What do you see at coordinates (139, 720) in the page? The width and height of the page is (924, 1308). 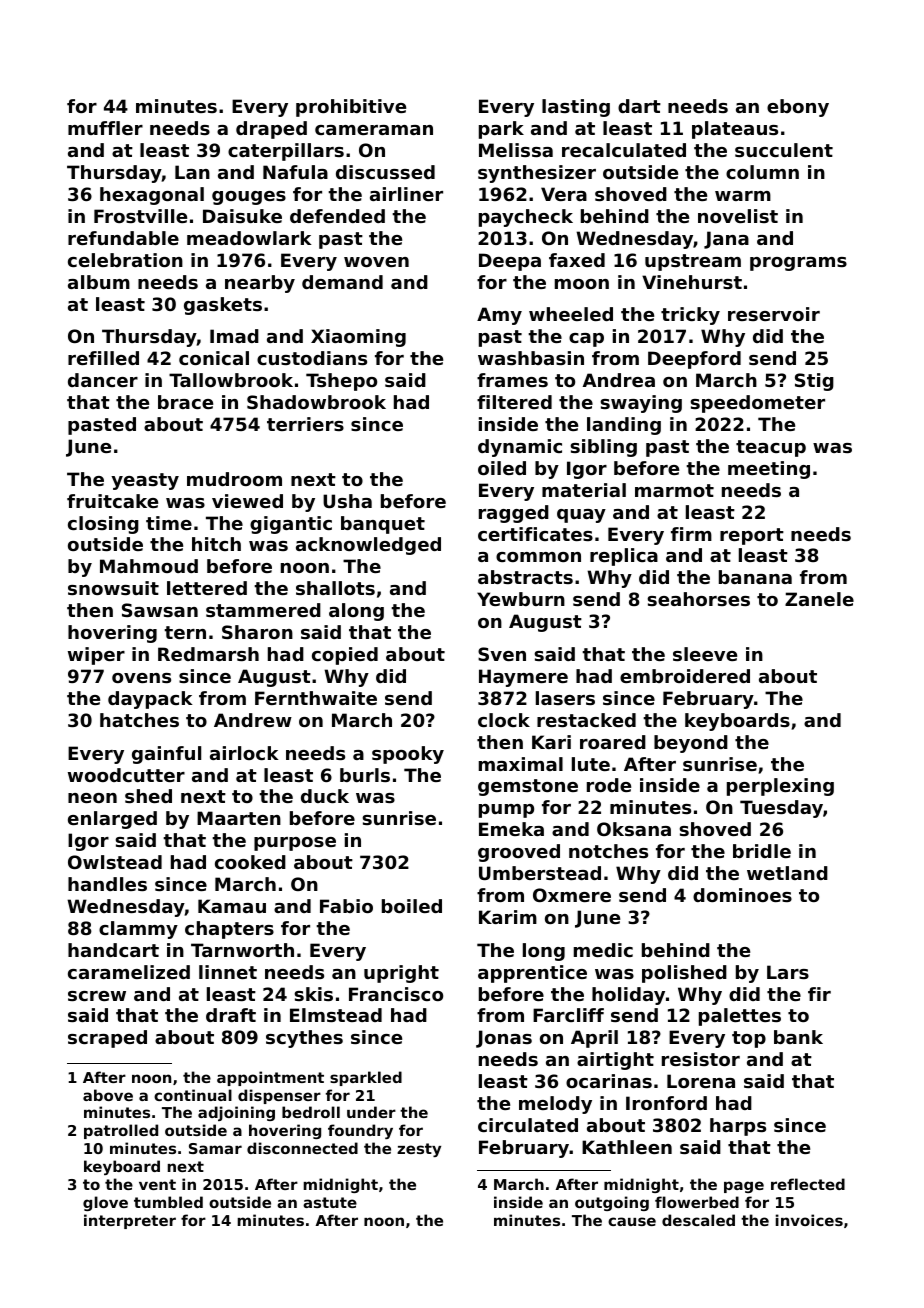 I see `hatches` at bounding box center [139, 720].
